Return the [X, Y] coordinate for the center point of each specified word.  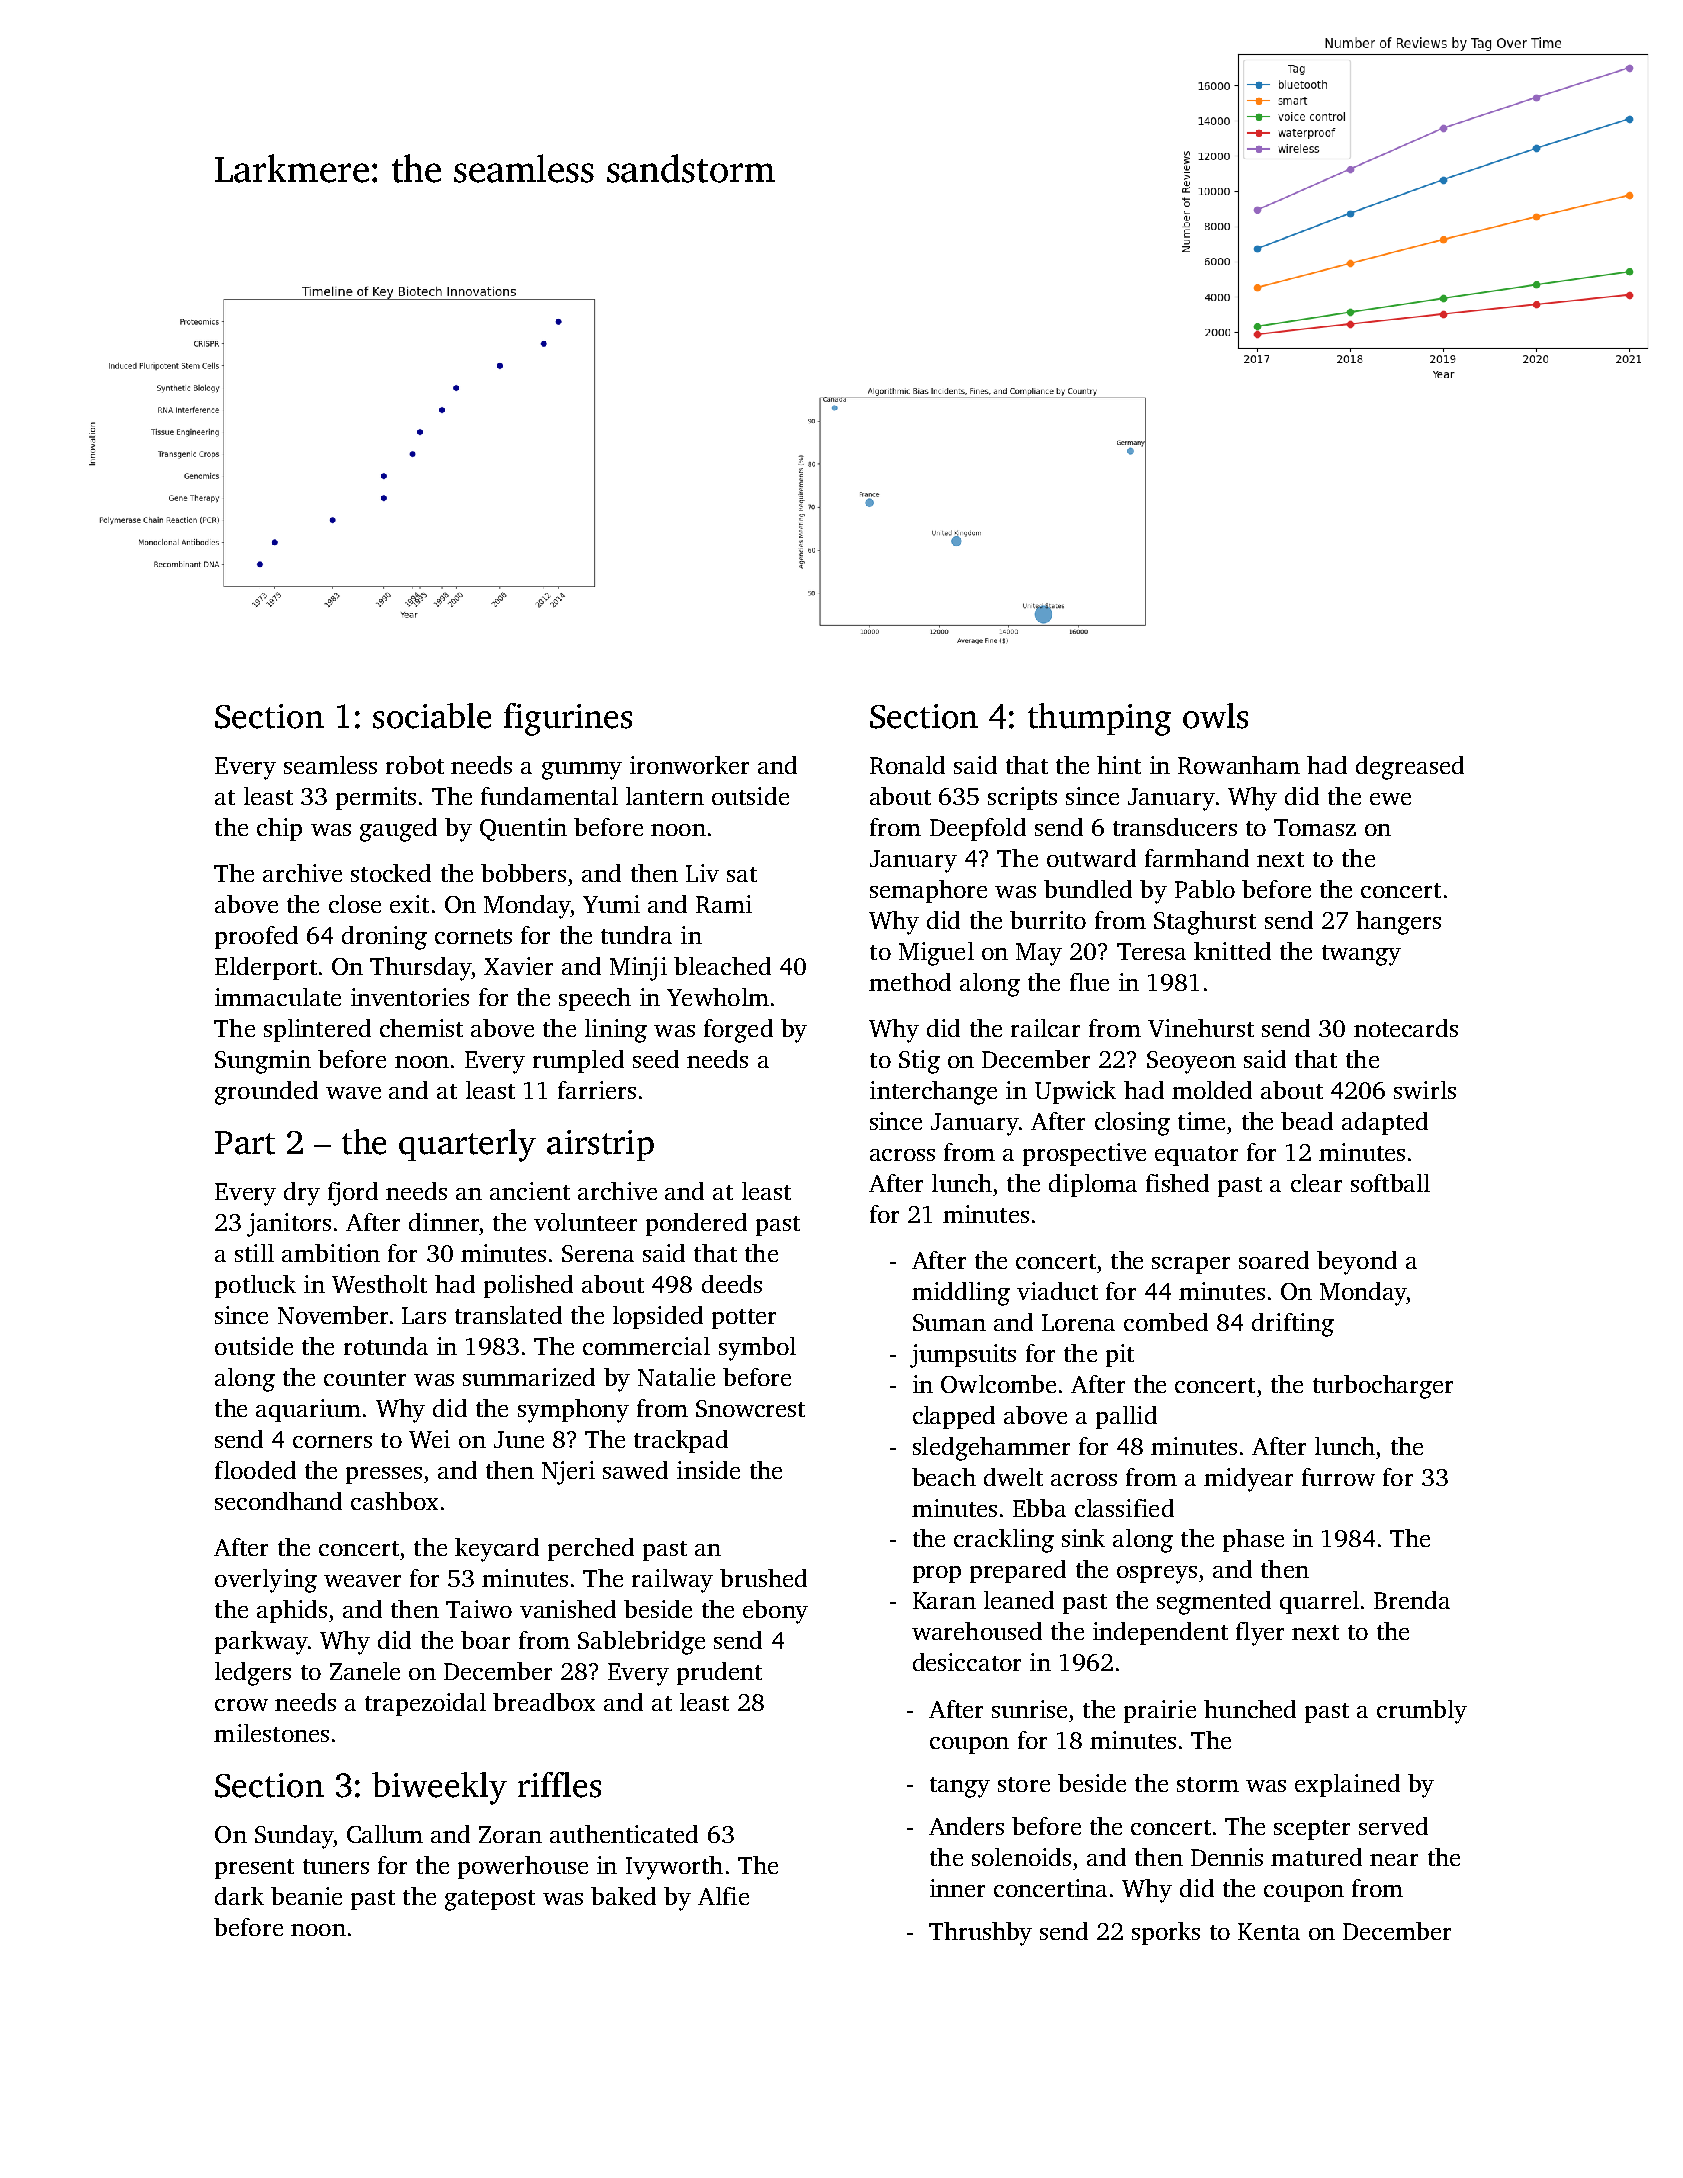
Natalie [676, 1377]
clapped [954, 1417]
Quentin [523, 829]
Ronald [907, 765]
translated [508, 1315]
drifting [1293, 1325]
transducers [1175, 827]
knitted [1232, 951]
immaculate [278, 997]
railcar [1045, 1028]
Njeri [568, 1473]
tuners [336, 1866]
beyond [1357, 1263]
